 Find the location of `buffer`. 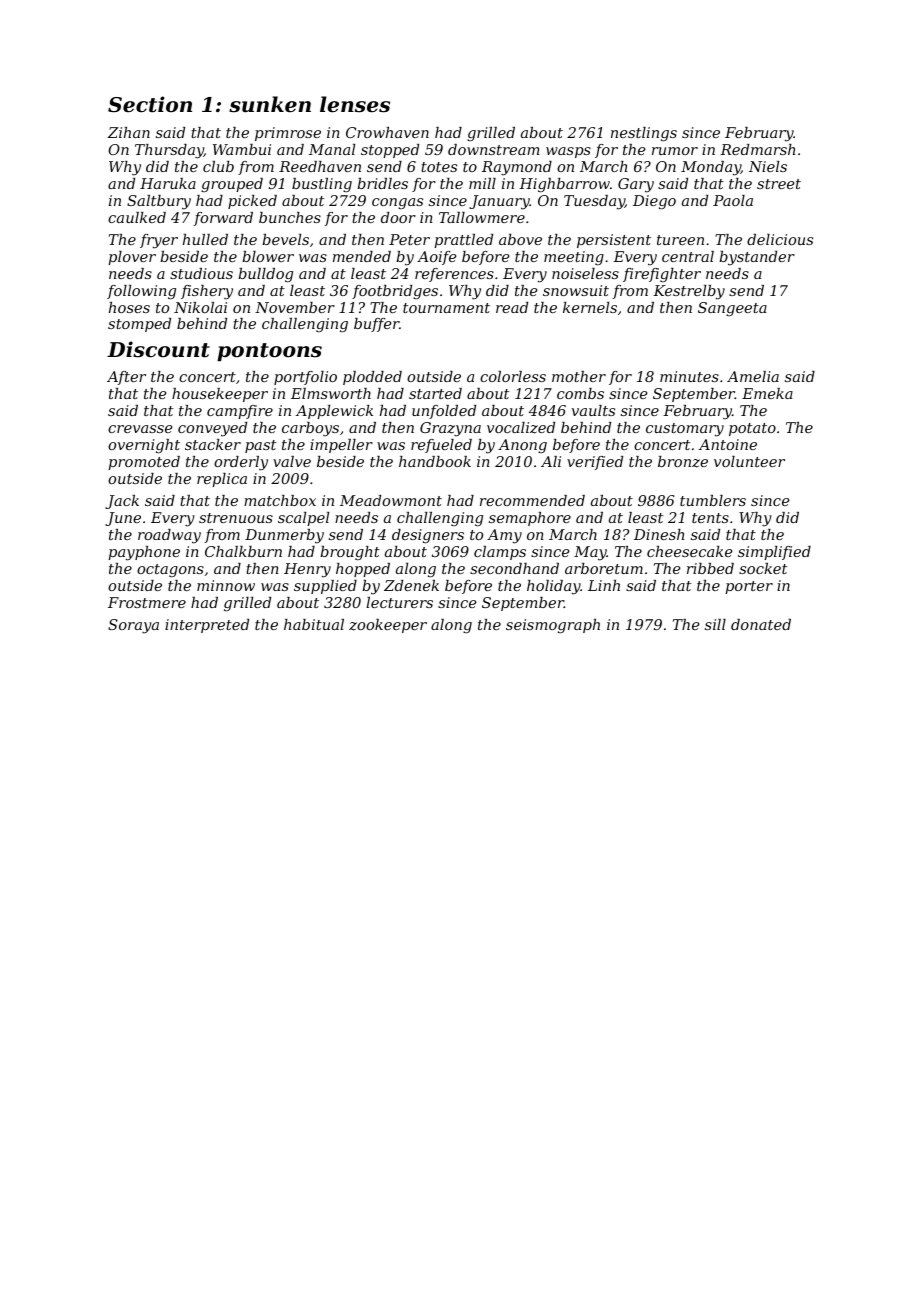

buffer is located at coordinates (376, 325).
